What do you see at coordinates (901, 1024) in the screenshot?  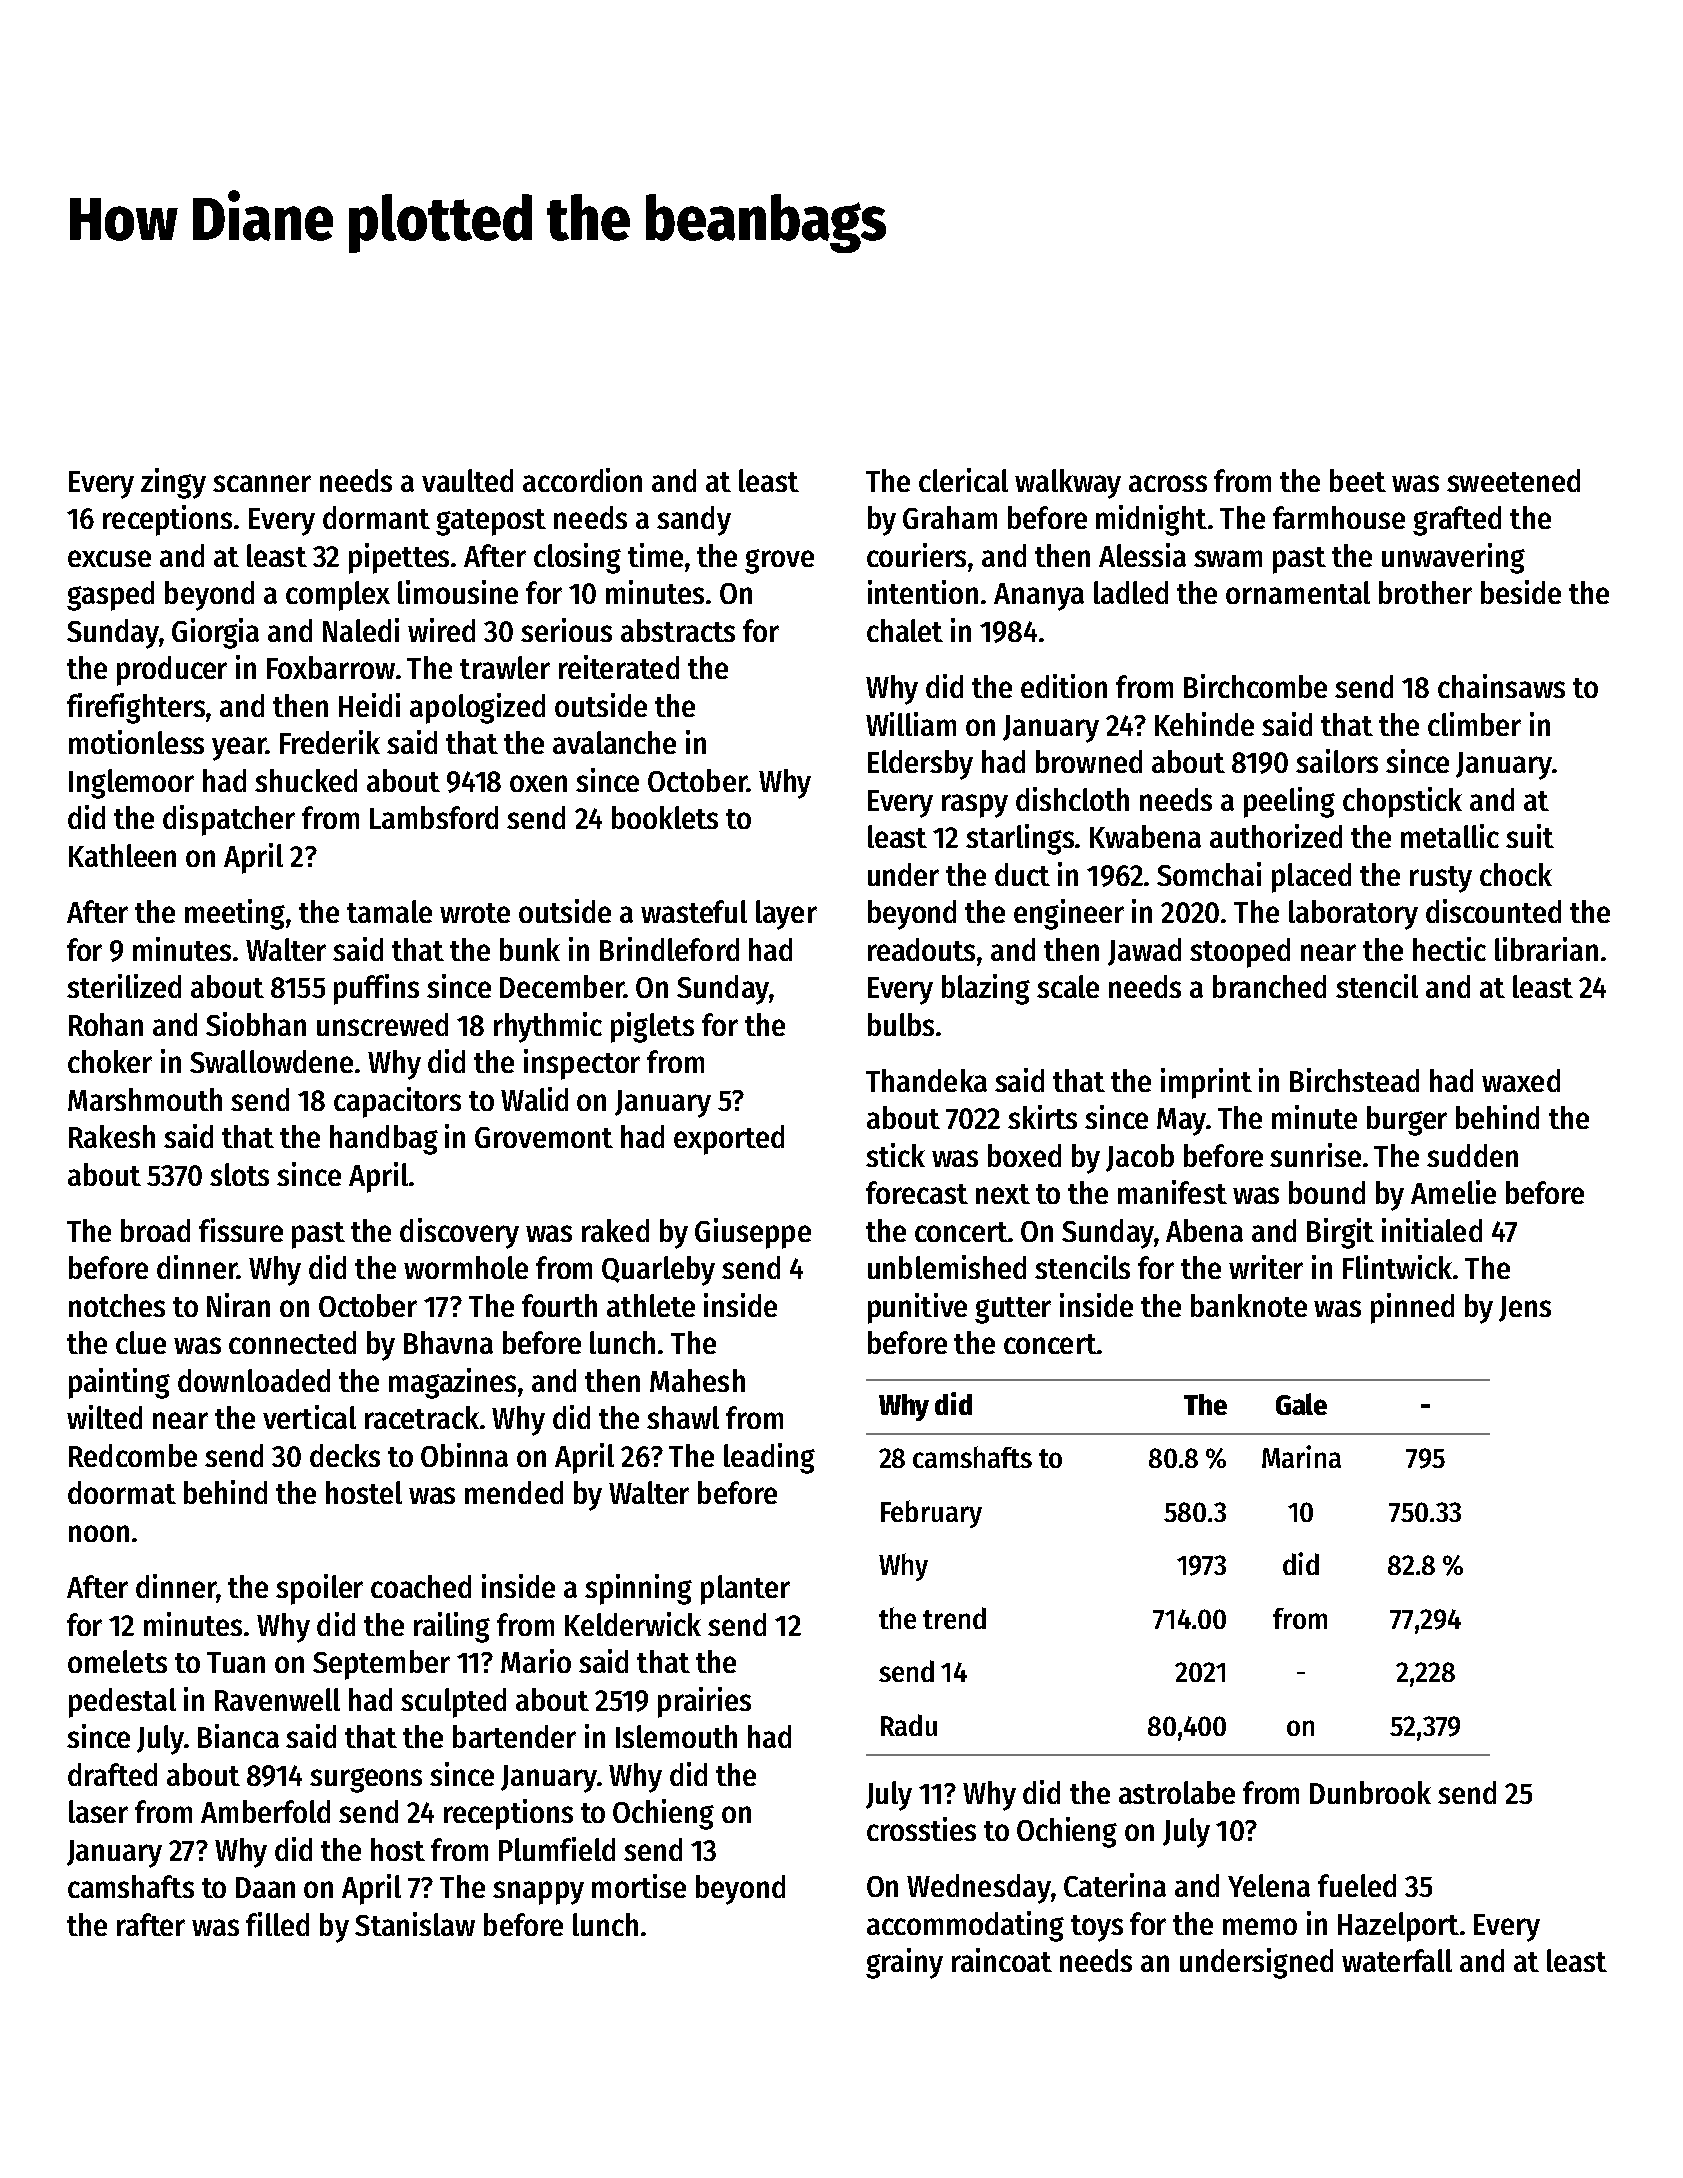 I see `bulbs` at bounding box center [901, 1024].
